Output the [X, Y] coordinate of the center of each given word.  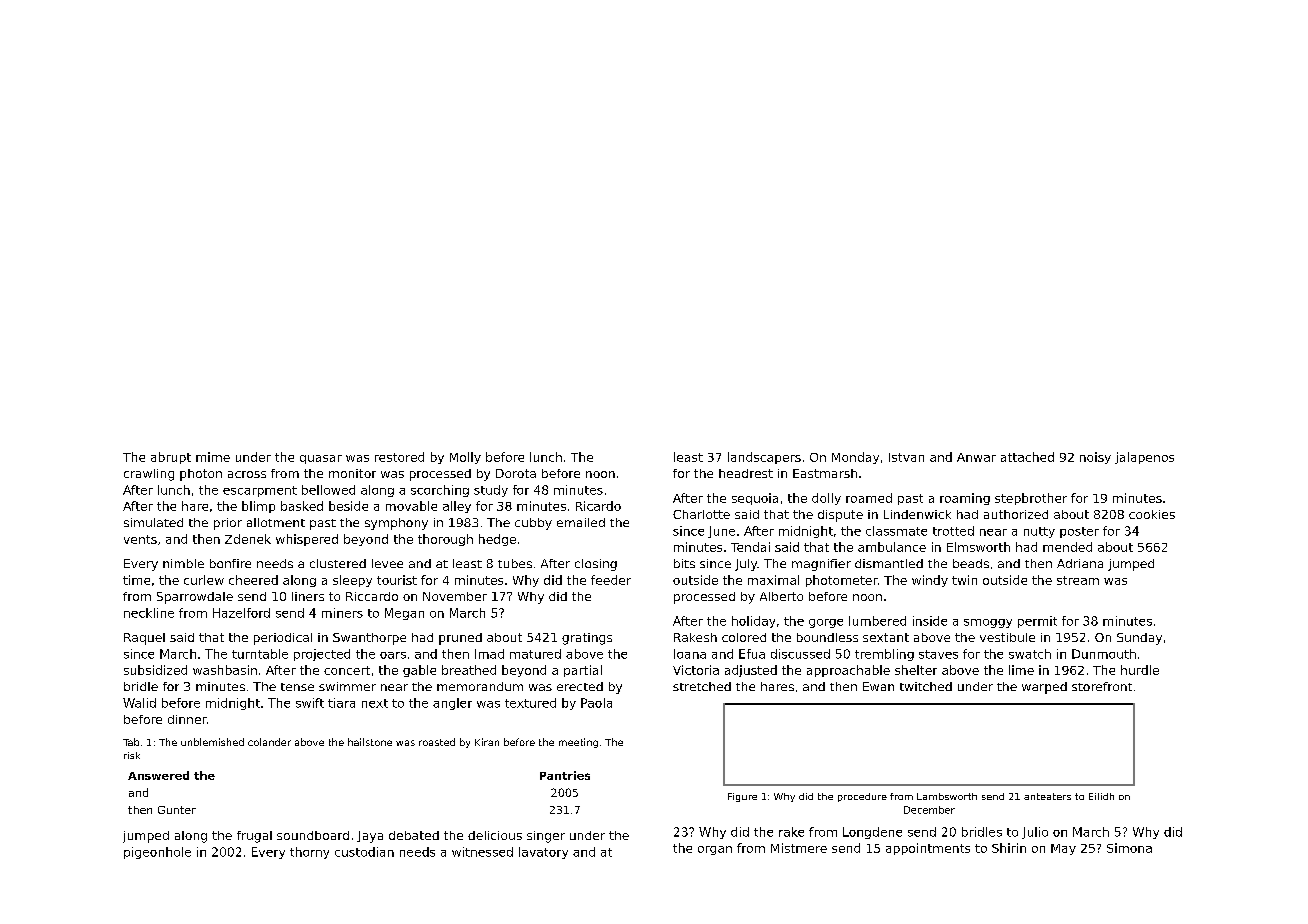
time [136, 580]
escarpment [260, 491]
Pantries [565, 775]
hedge [497, 540]
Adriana [1080, 563]
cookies [1152, 514]
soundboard [313, 835]
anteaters [1047, 796]
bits [684, 563]
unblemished [212, 742]
